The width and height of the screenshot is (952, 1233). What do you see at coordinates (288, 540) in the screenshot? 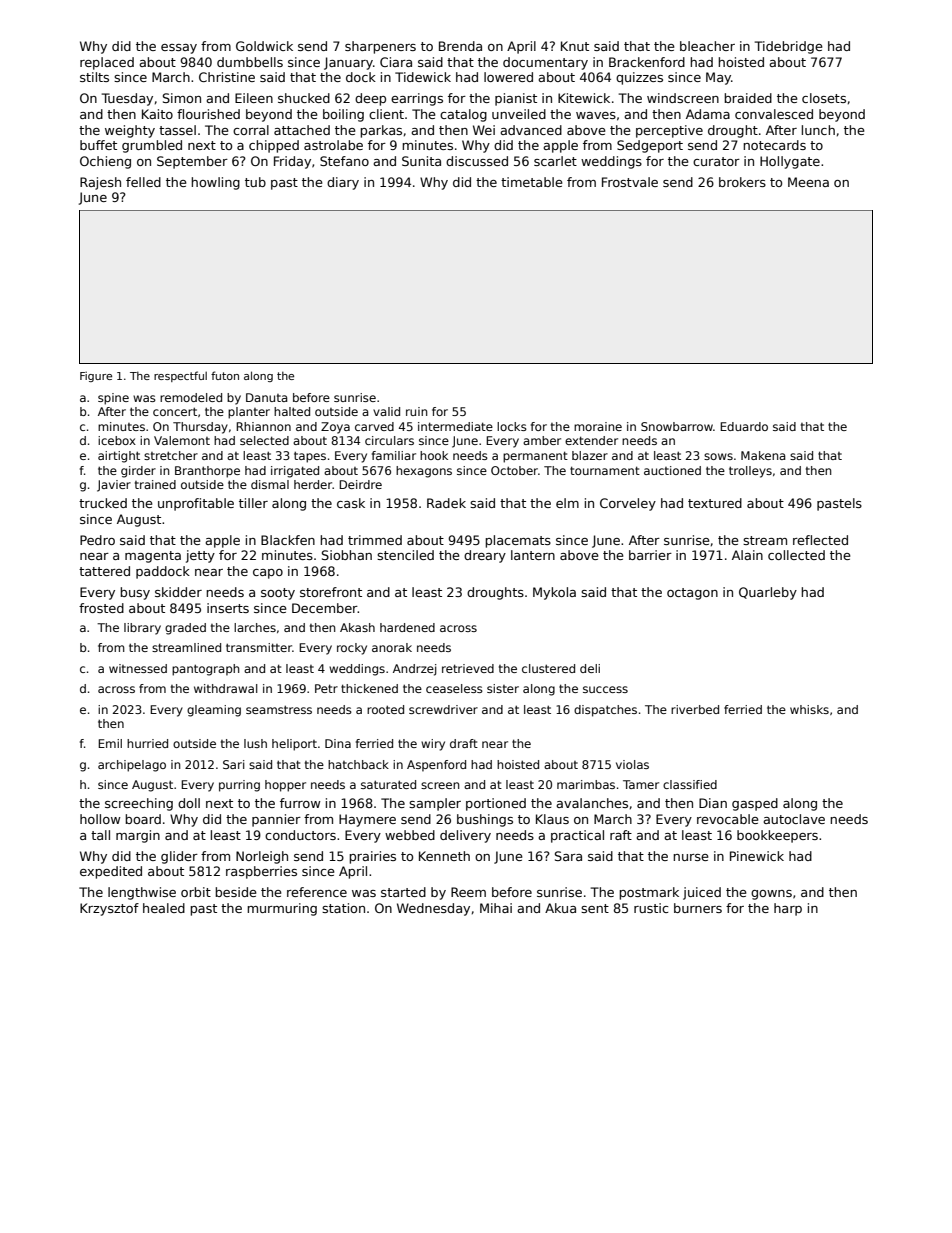
I see `Blackfen` at bounding box center [288, 540].
